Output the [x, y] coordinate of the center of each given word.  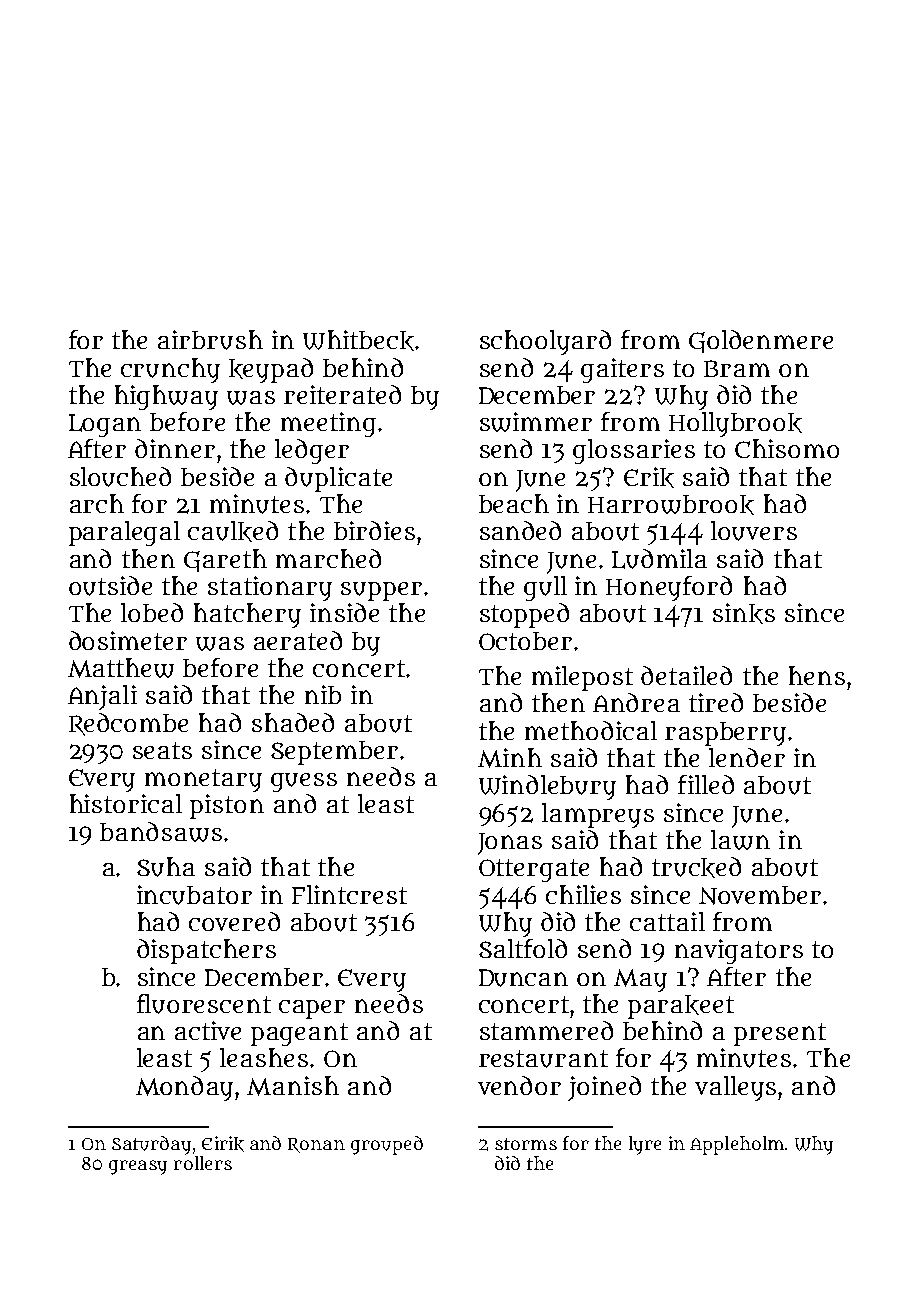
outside [110, 586]
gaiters [622, 370]
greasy [138, 1167]
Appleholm [737, 1145]
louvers [754, 531]
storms [526, 1144]
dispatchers [206, 951]
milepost [582, 678]
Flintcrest [349, 894]
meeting [328, 424]
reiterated [342, 394]
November [760, 895]
